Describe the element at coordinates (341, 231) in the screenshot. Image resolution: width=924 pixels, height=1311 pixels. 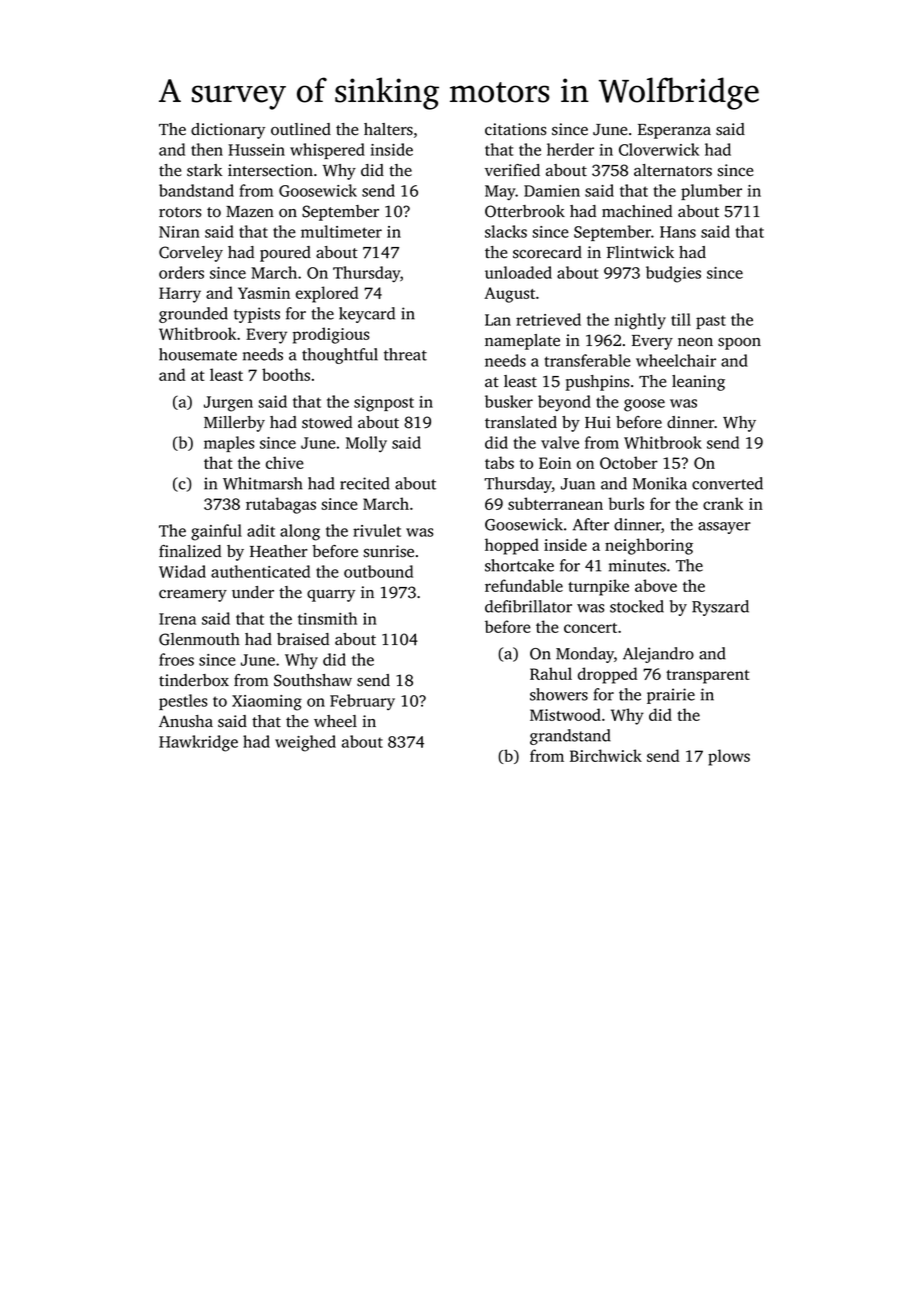
I see `multimeter` at that location.
